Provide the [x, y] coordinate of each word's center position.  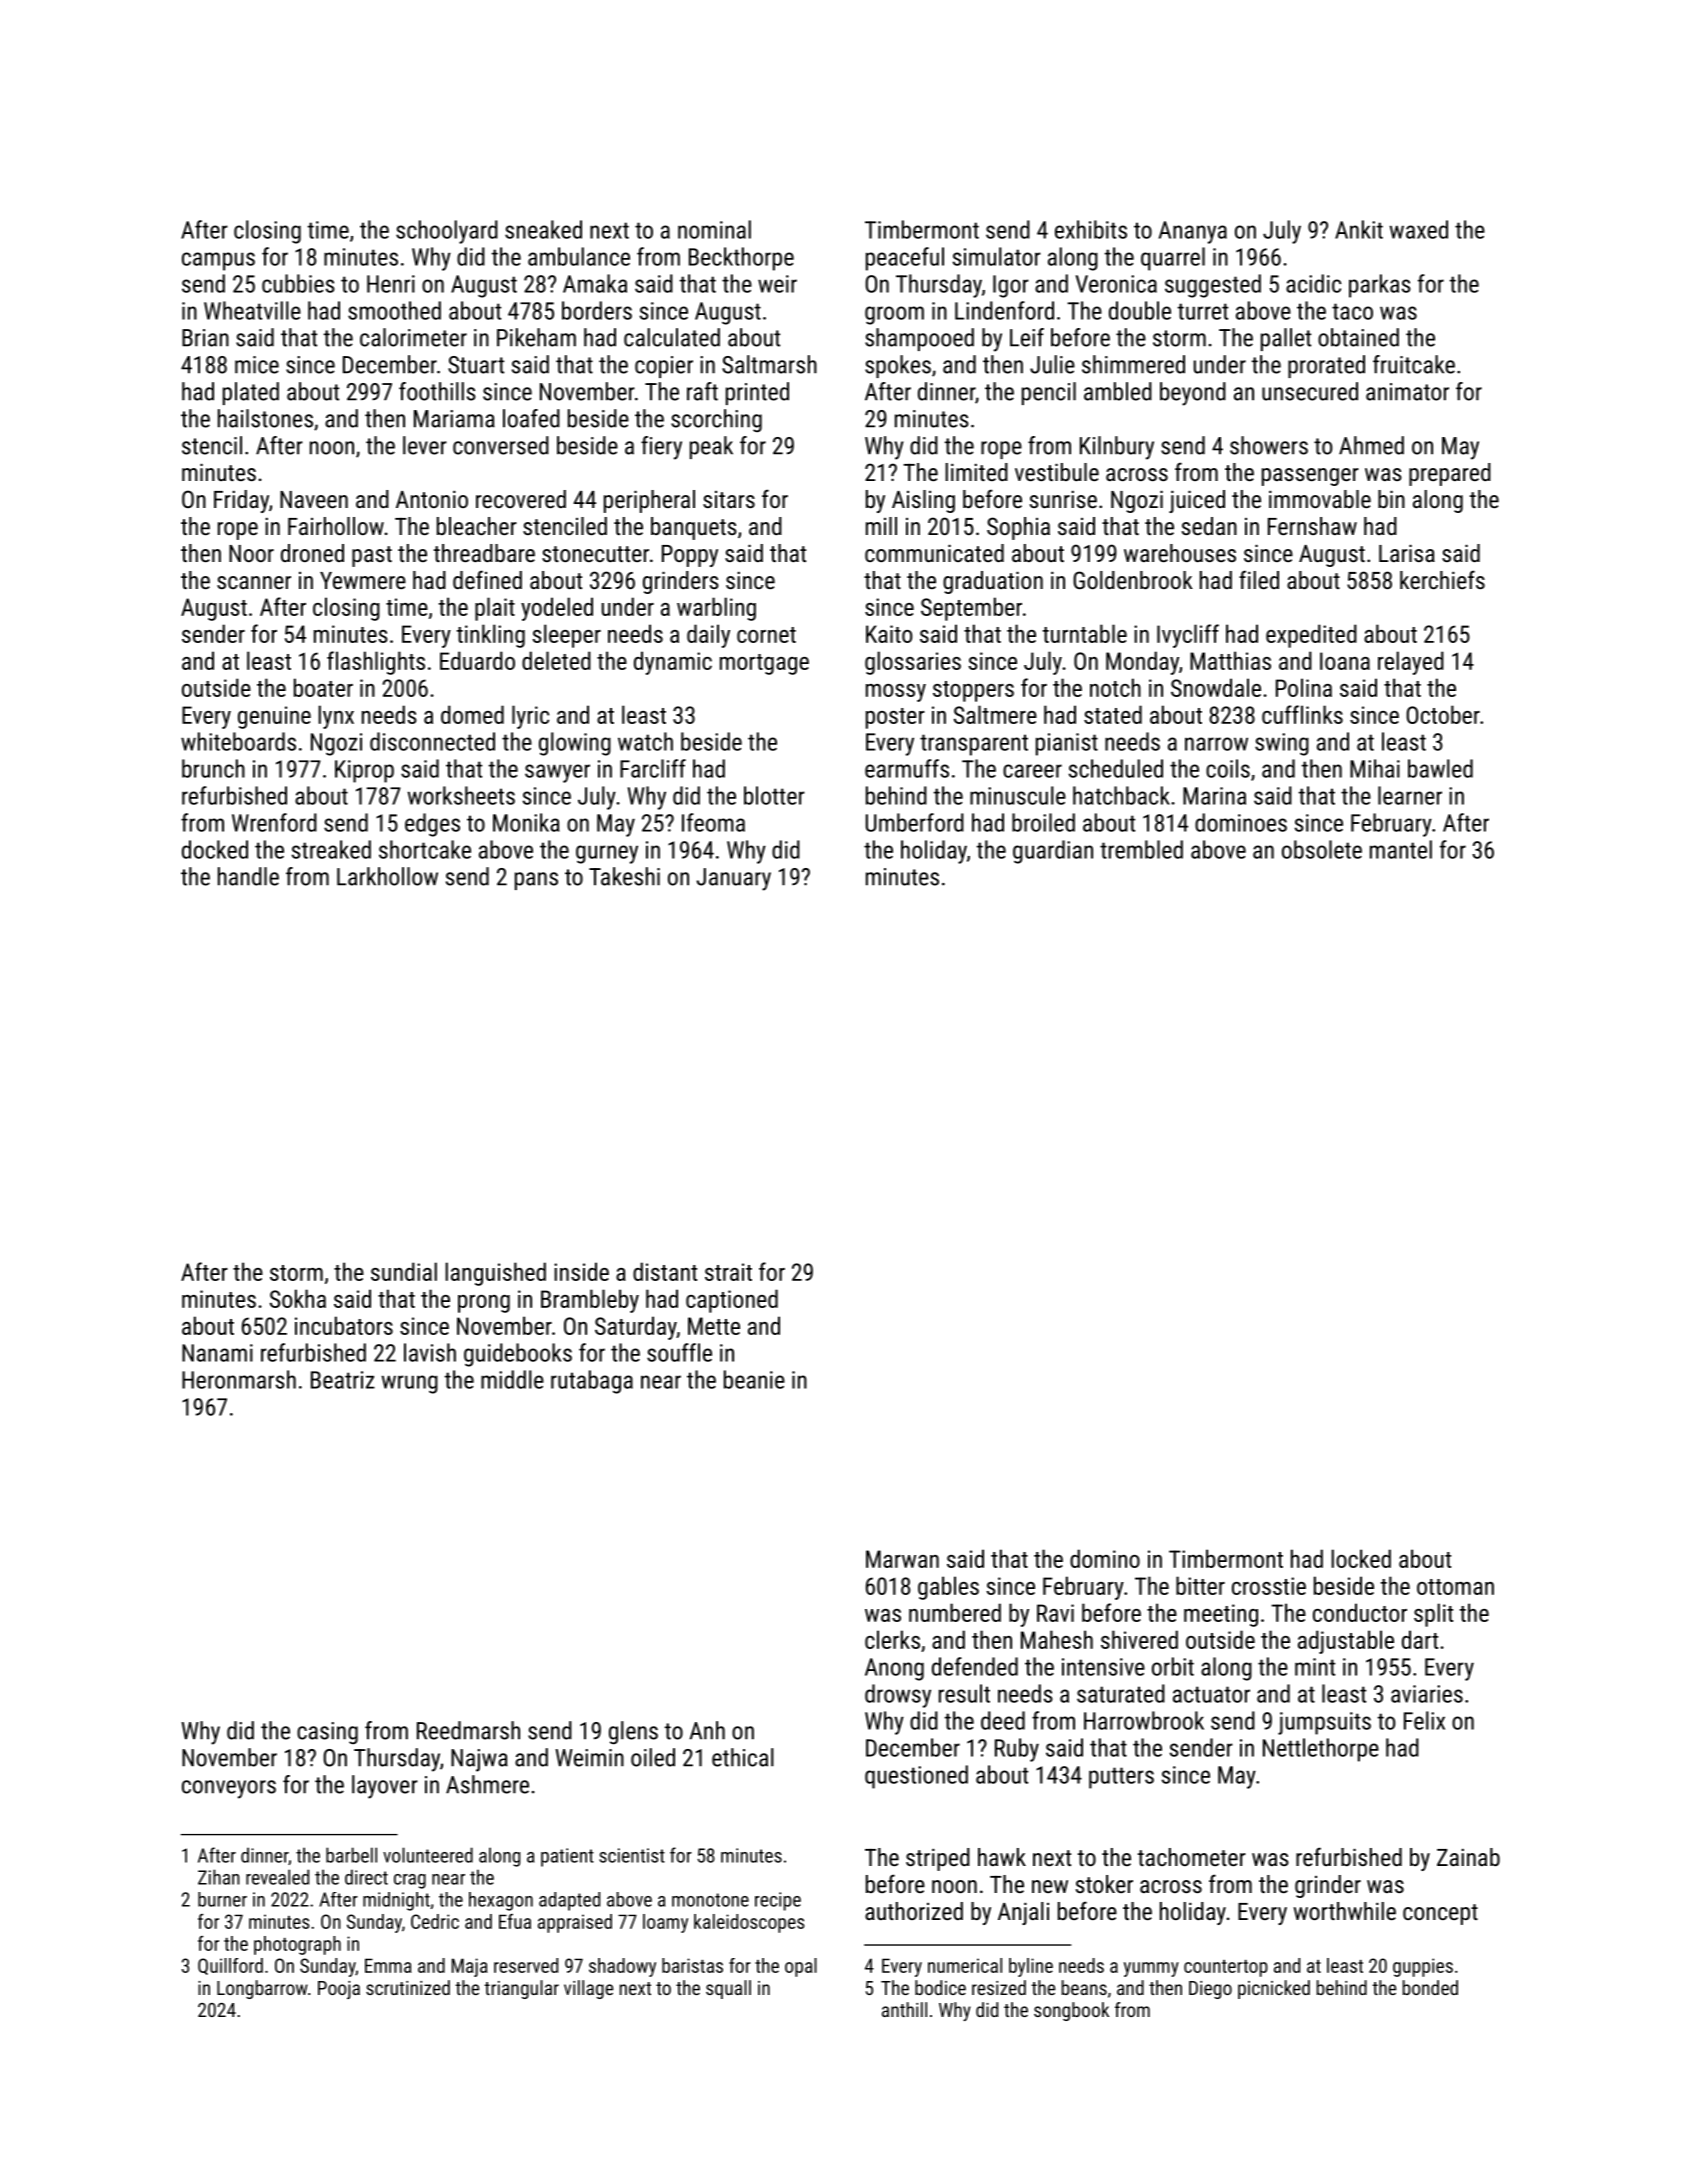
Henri [391, 284]
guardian [1053, 852]
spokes [898, 366]
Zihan [219, 1877]
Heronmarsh [239, 1379]
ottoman [1455, 1587]
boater [323, 687]
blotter [774, 795]
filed [1259, 579]
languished [495, 1274]
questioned [916, 1777]
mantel [1401, 849]
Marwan [902, 1559]
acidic [1313, 283]
